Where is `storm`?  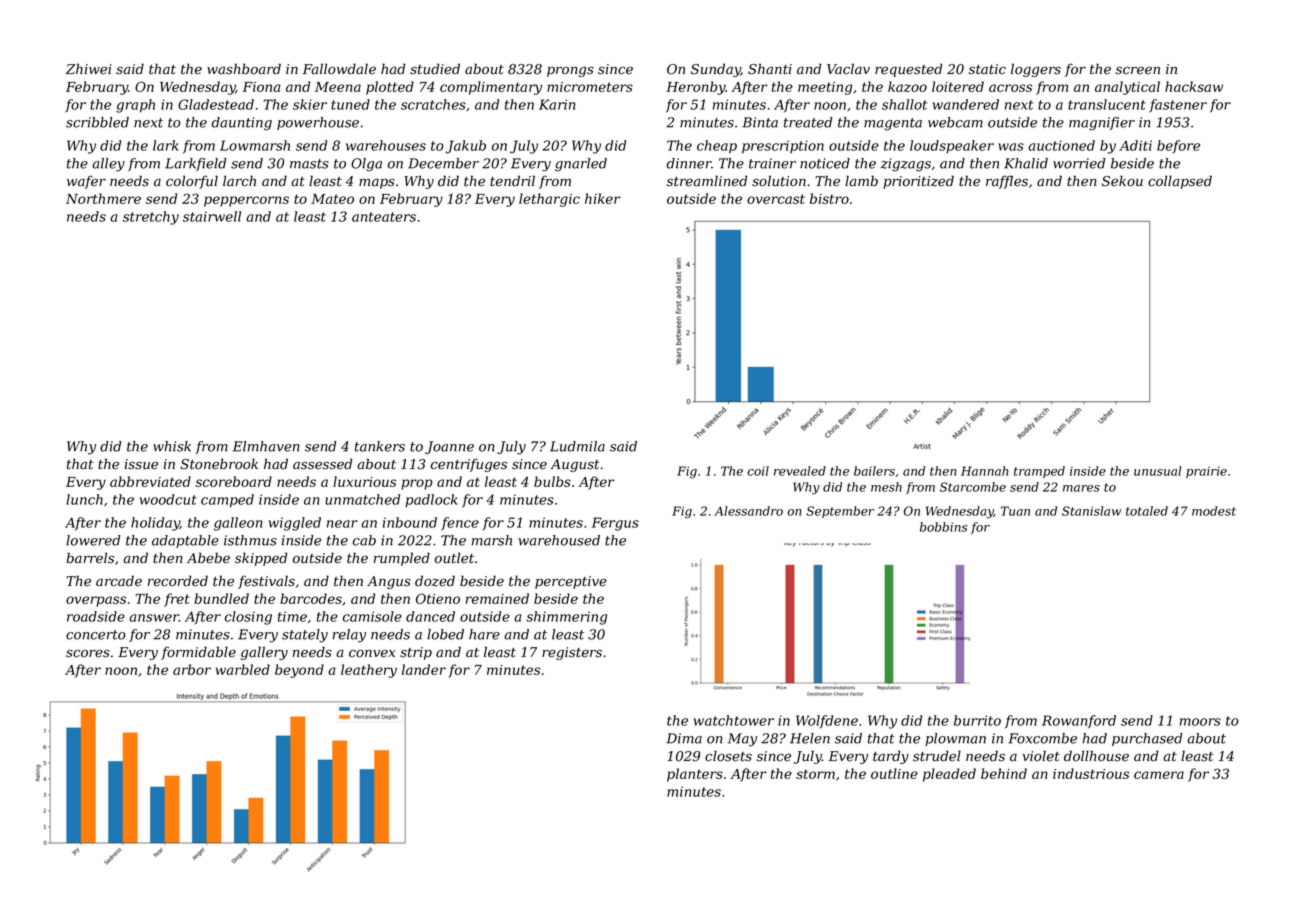
storm is located at coordinates (815, 774).
